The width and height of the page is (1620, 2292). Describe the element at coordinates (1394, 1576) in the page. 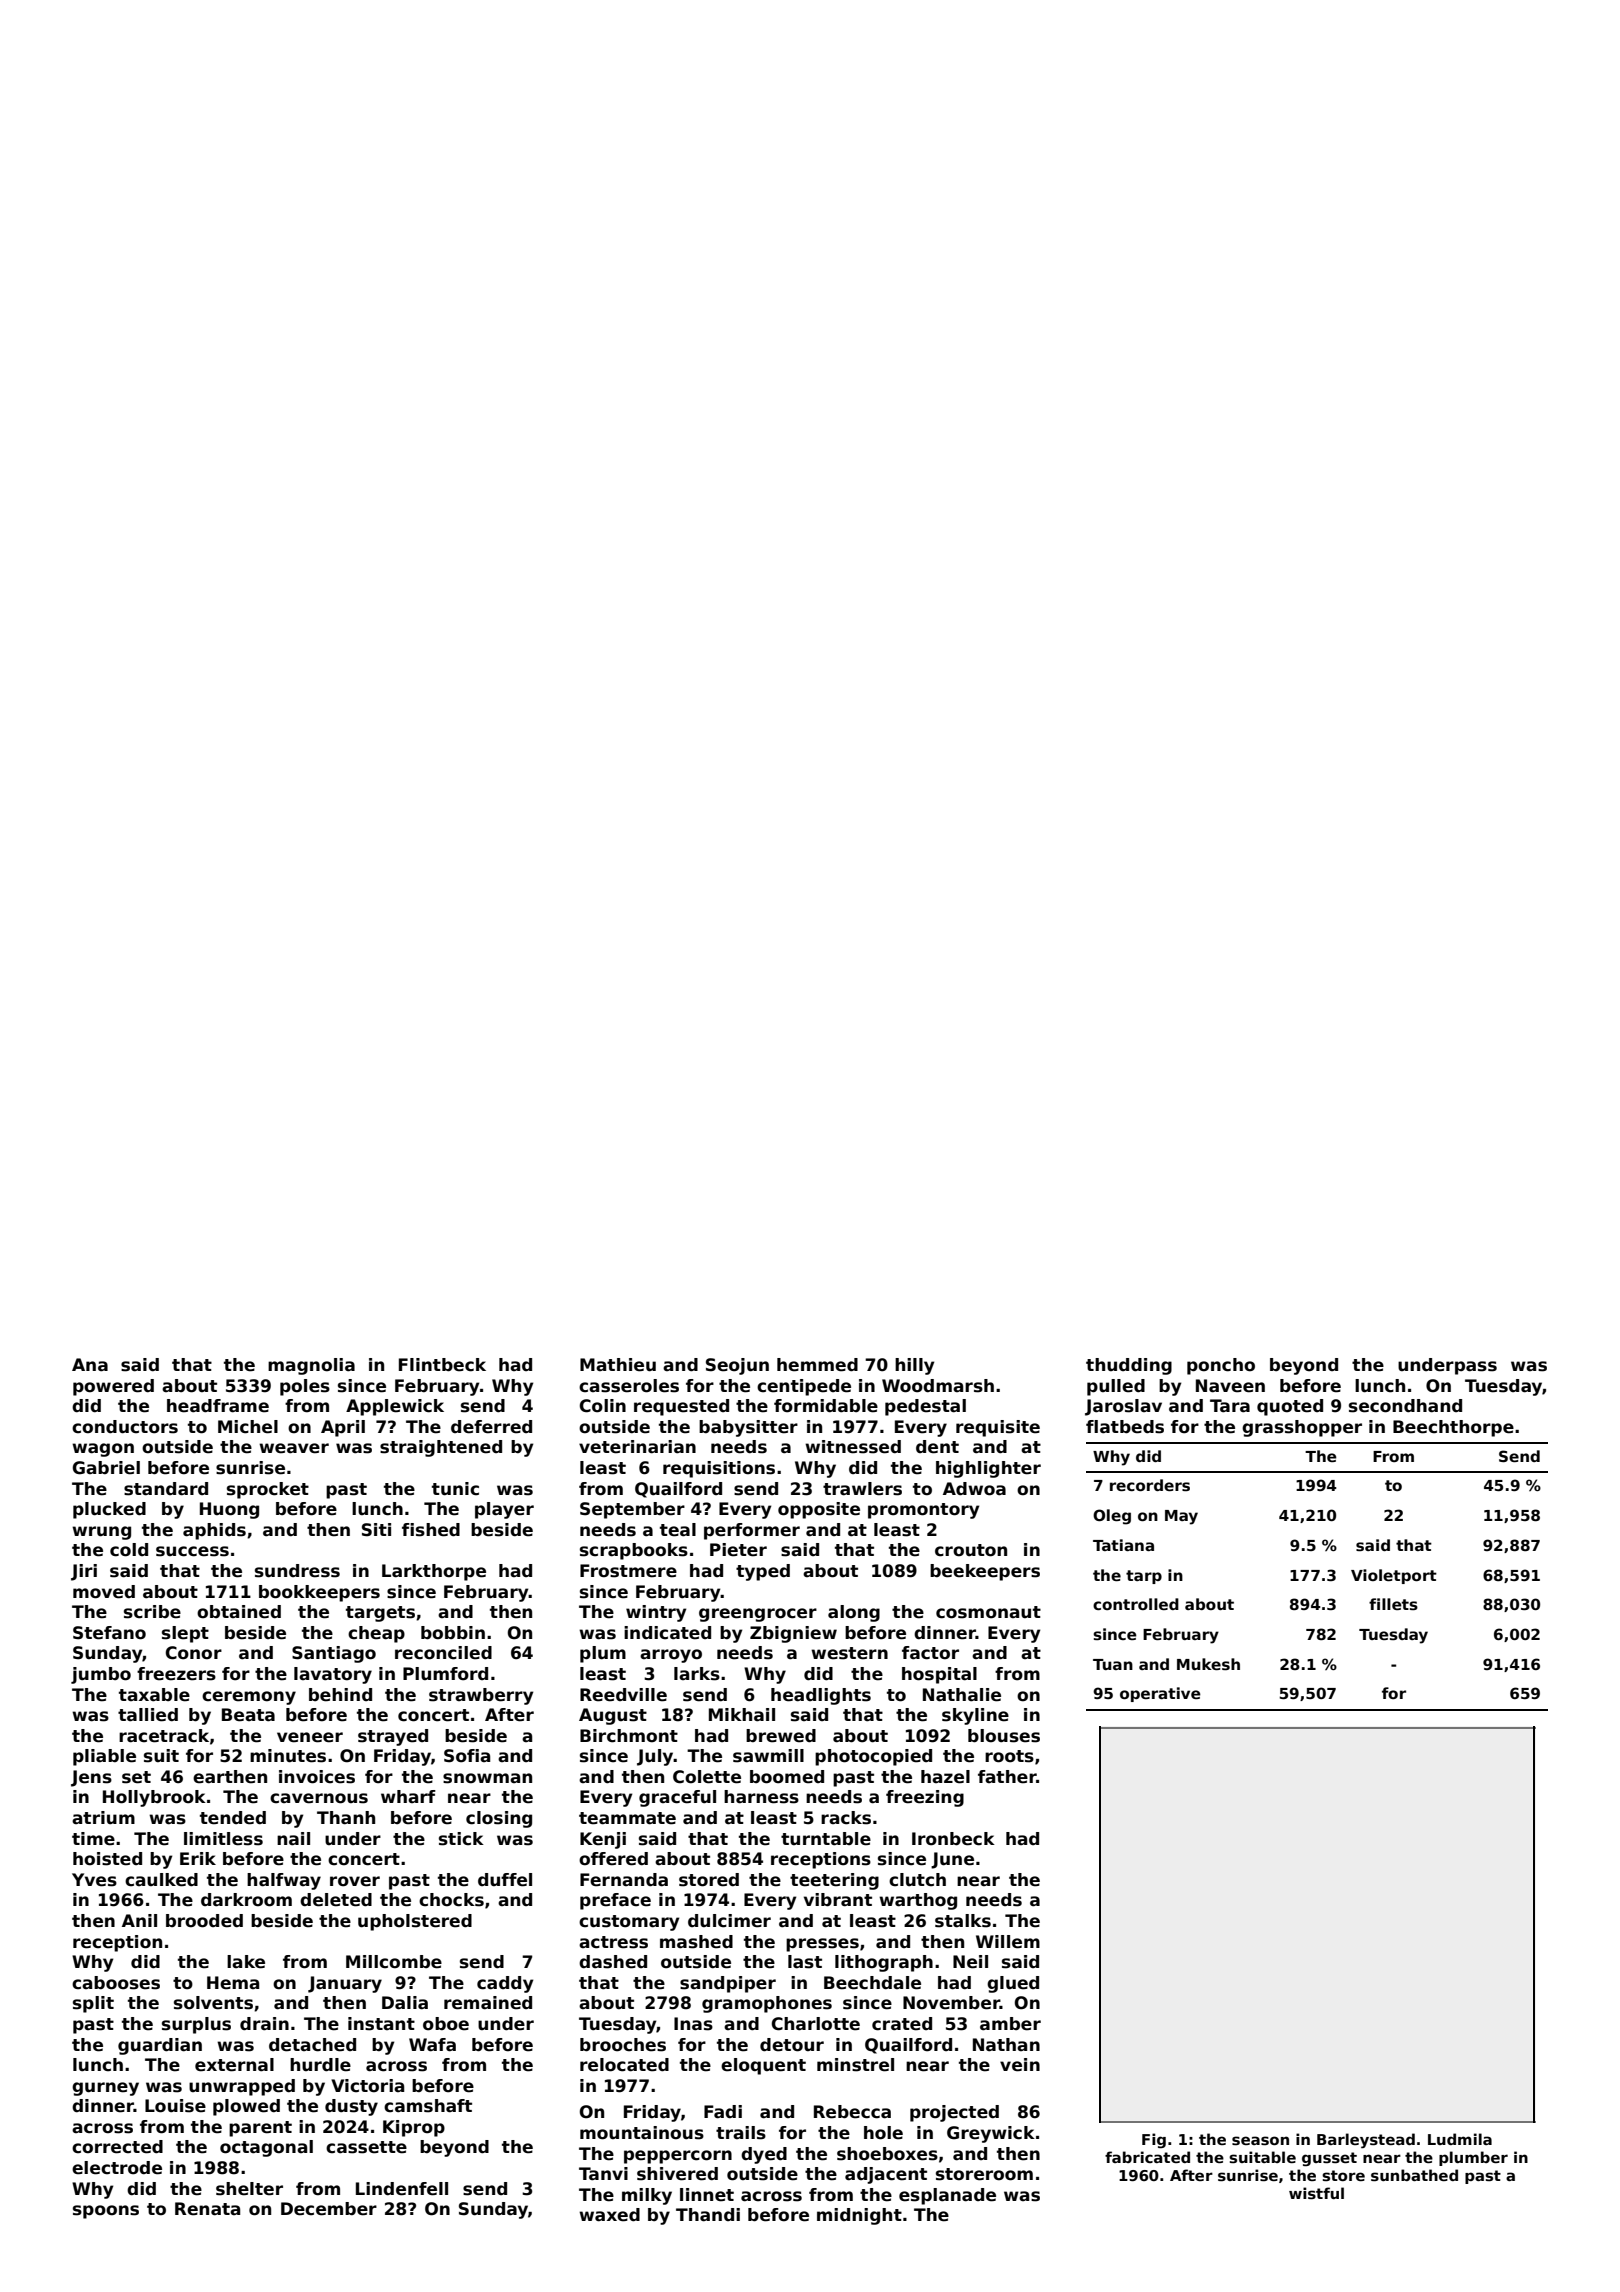

I see `Violetport` at that location.
